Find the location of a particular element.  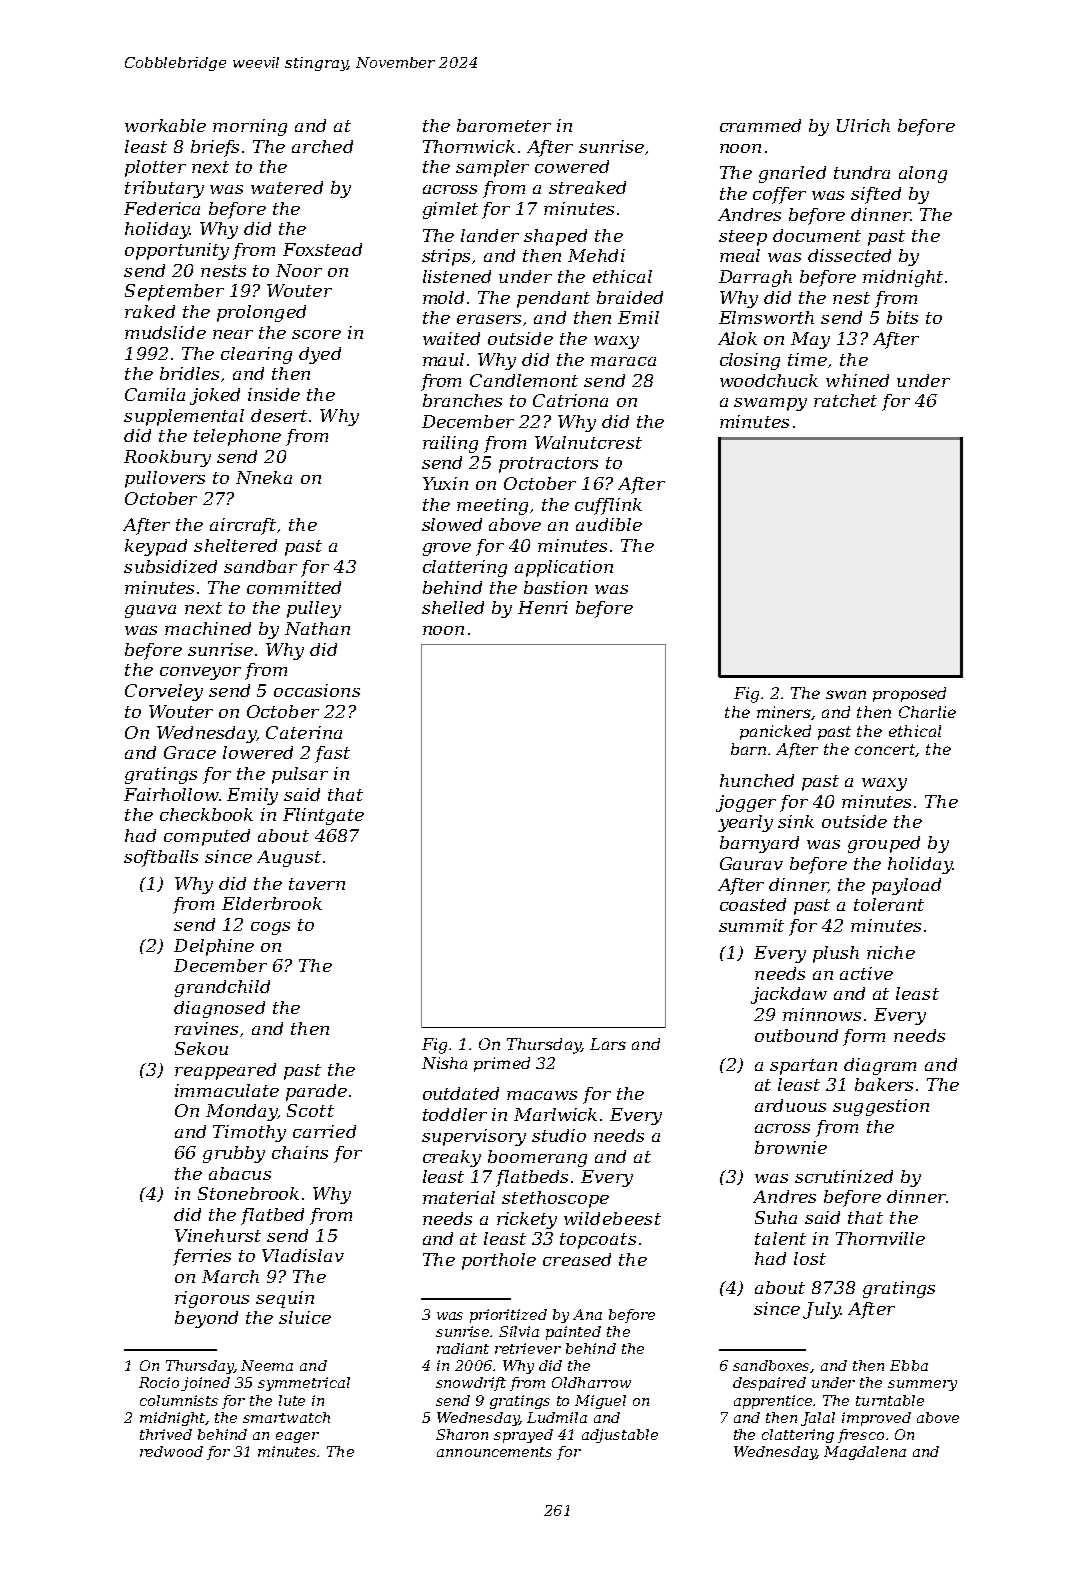

eager is located at coordinates (297, 1437).
